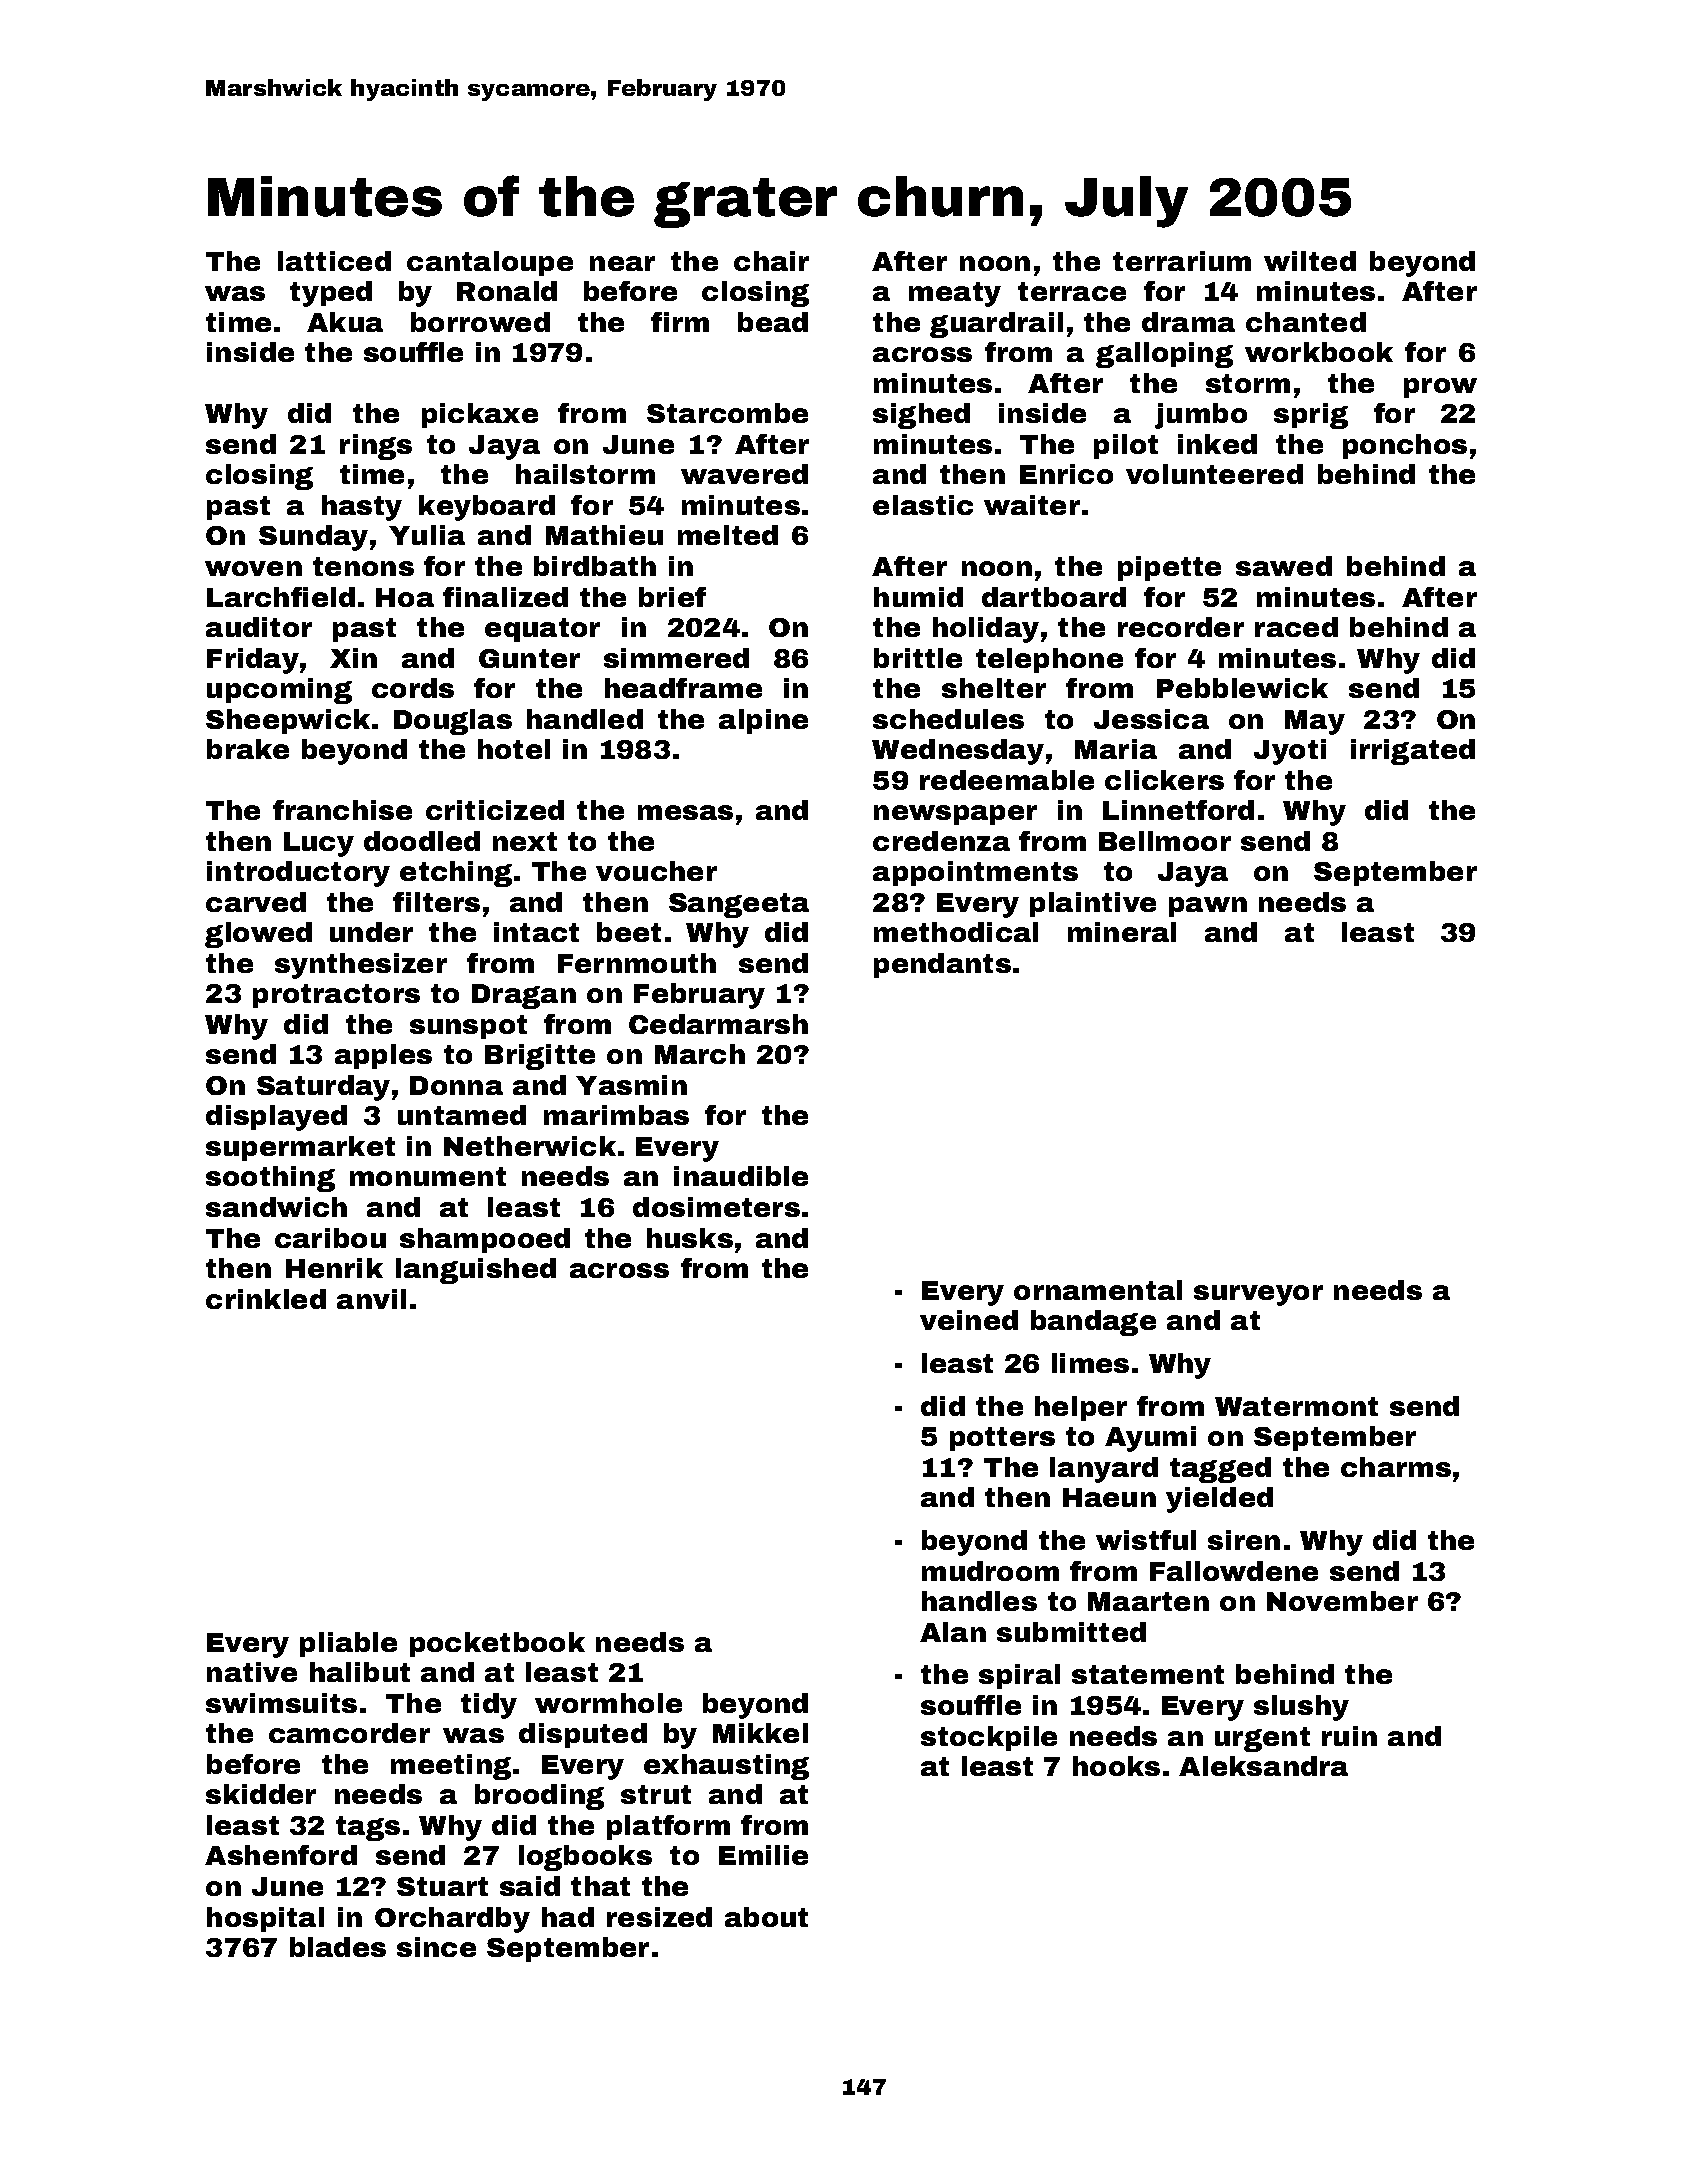 The image size is (1683, 2178). Describe the element at coordinates (261, 1794) in the screenshot. I see `skidder` at that location.
